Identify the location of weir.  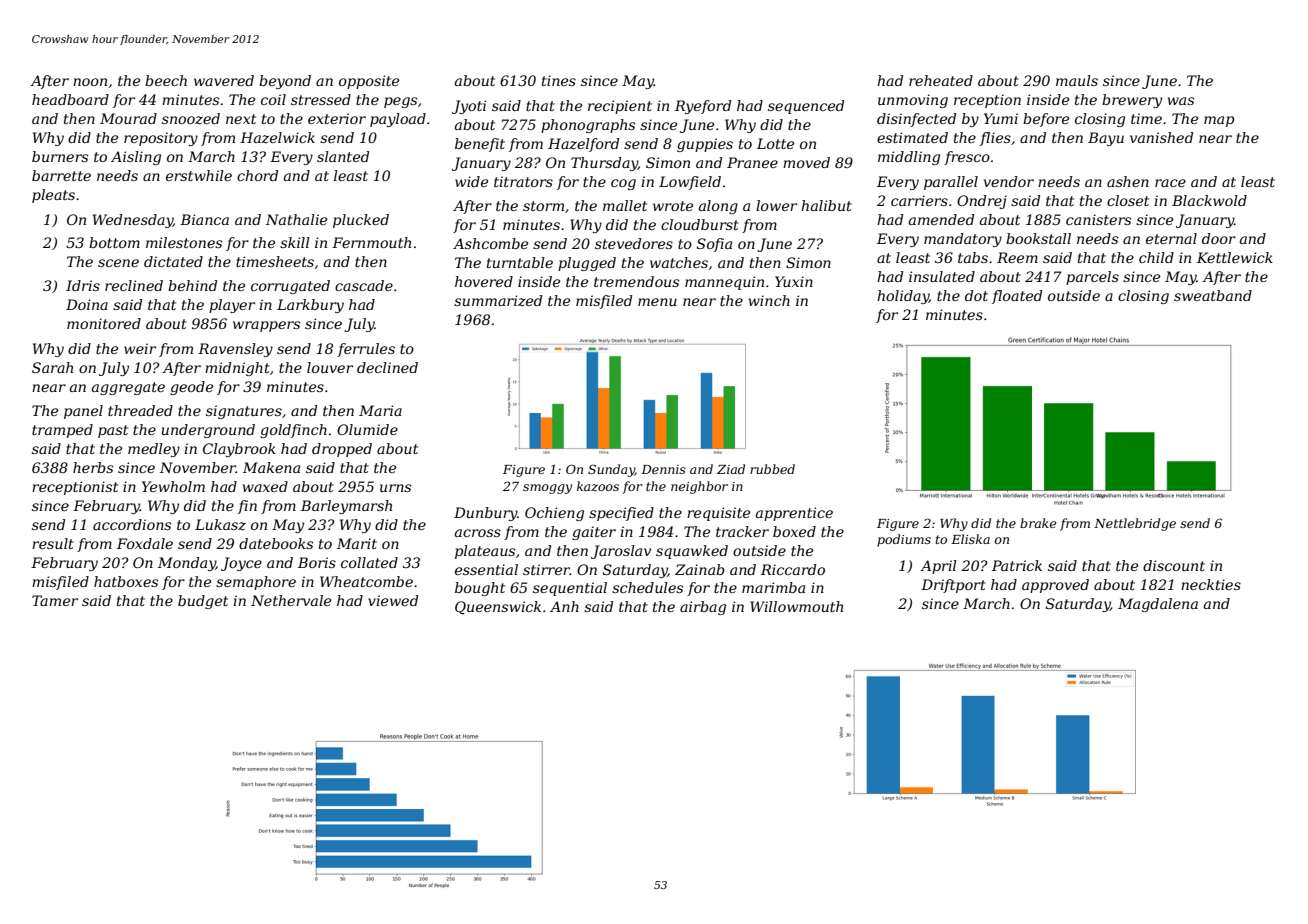
(140, 348).
